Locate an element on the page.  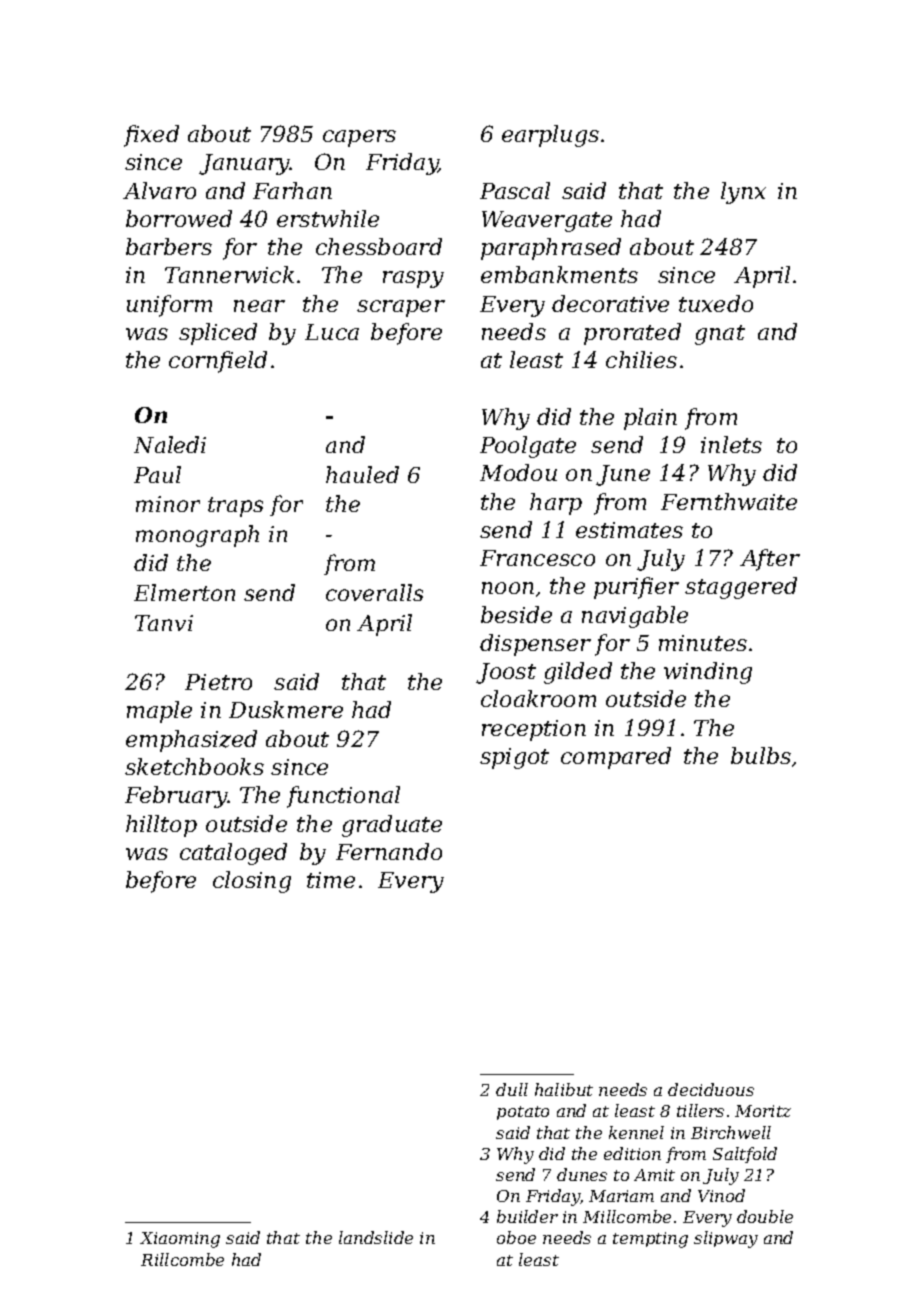
capers is located at coordinates (359, 138).
